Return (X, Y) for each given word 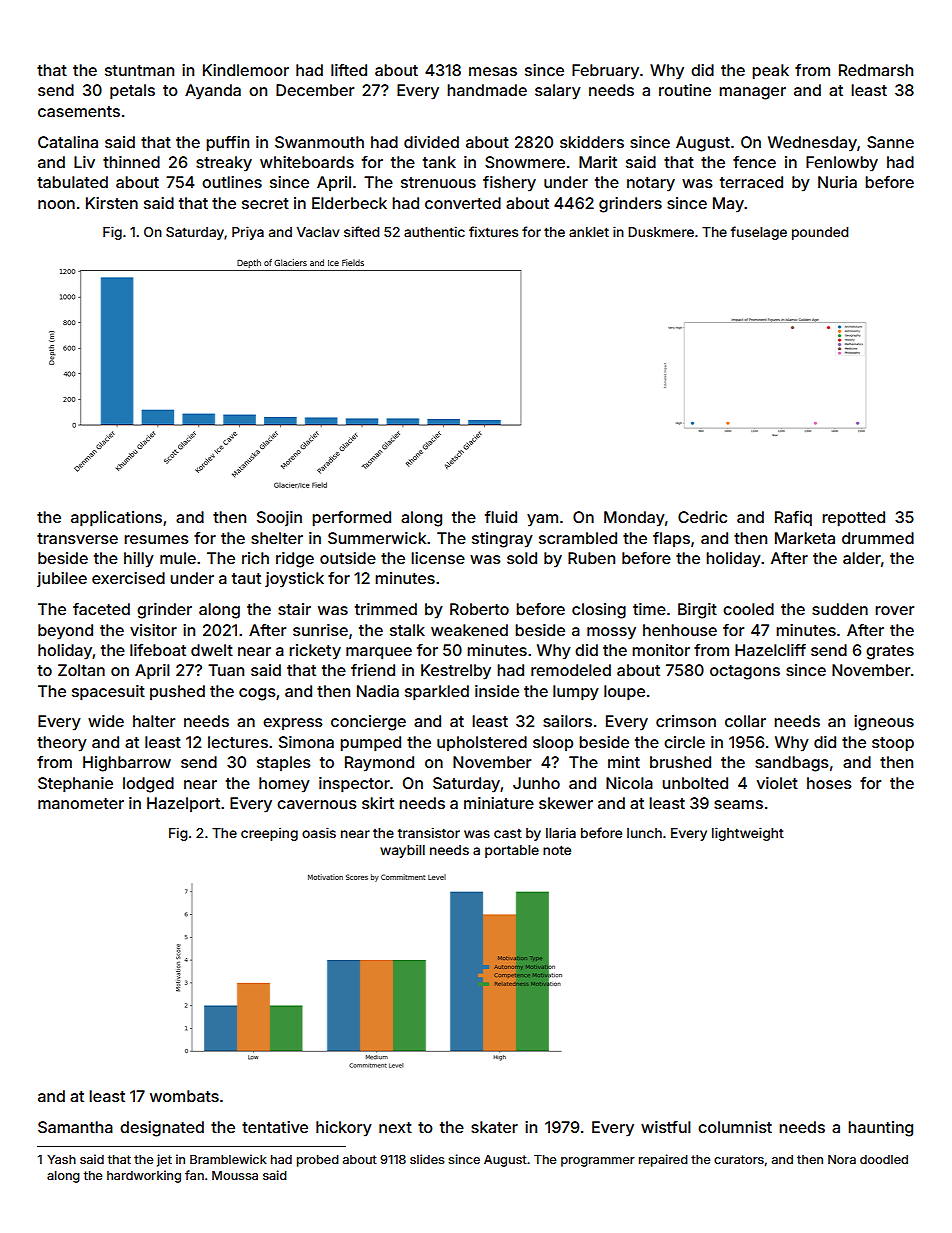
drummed (878, 538)
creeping (269, 834)
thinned (131, 162)
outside (348, 558)
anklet (589, 232)
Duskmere (661, 232)
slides (427, 1159)
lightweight (748, 834)
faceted (101, 609)
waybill (402, 851)
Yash (61, 1159)
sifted (361, 231)
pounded (820, 233)
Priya (248, 233)
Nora (842, 1159)
